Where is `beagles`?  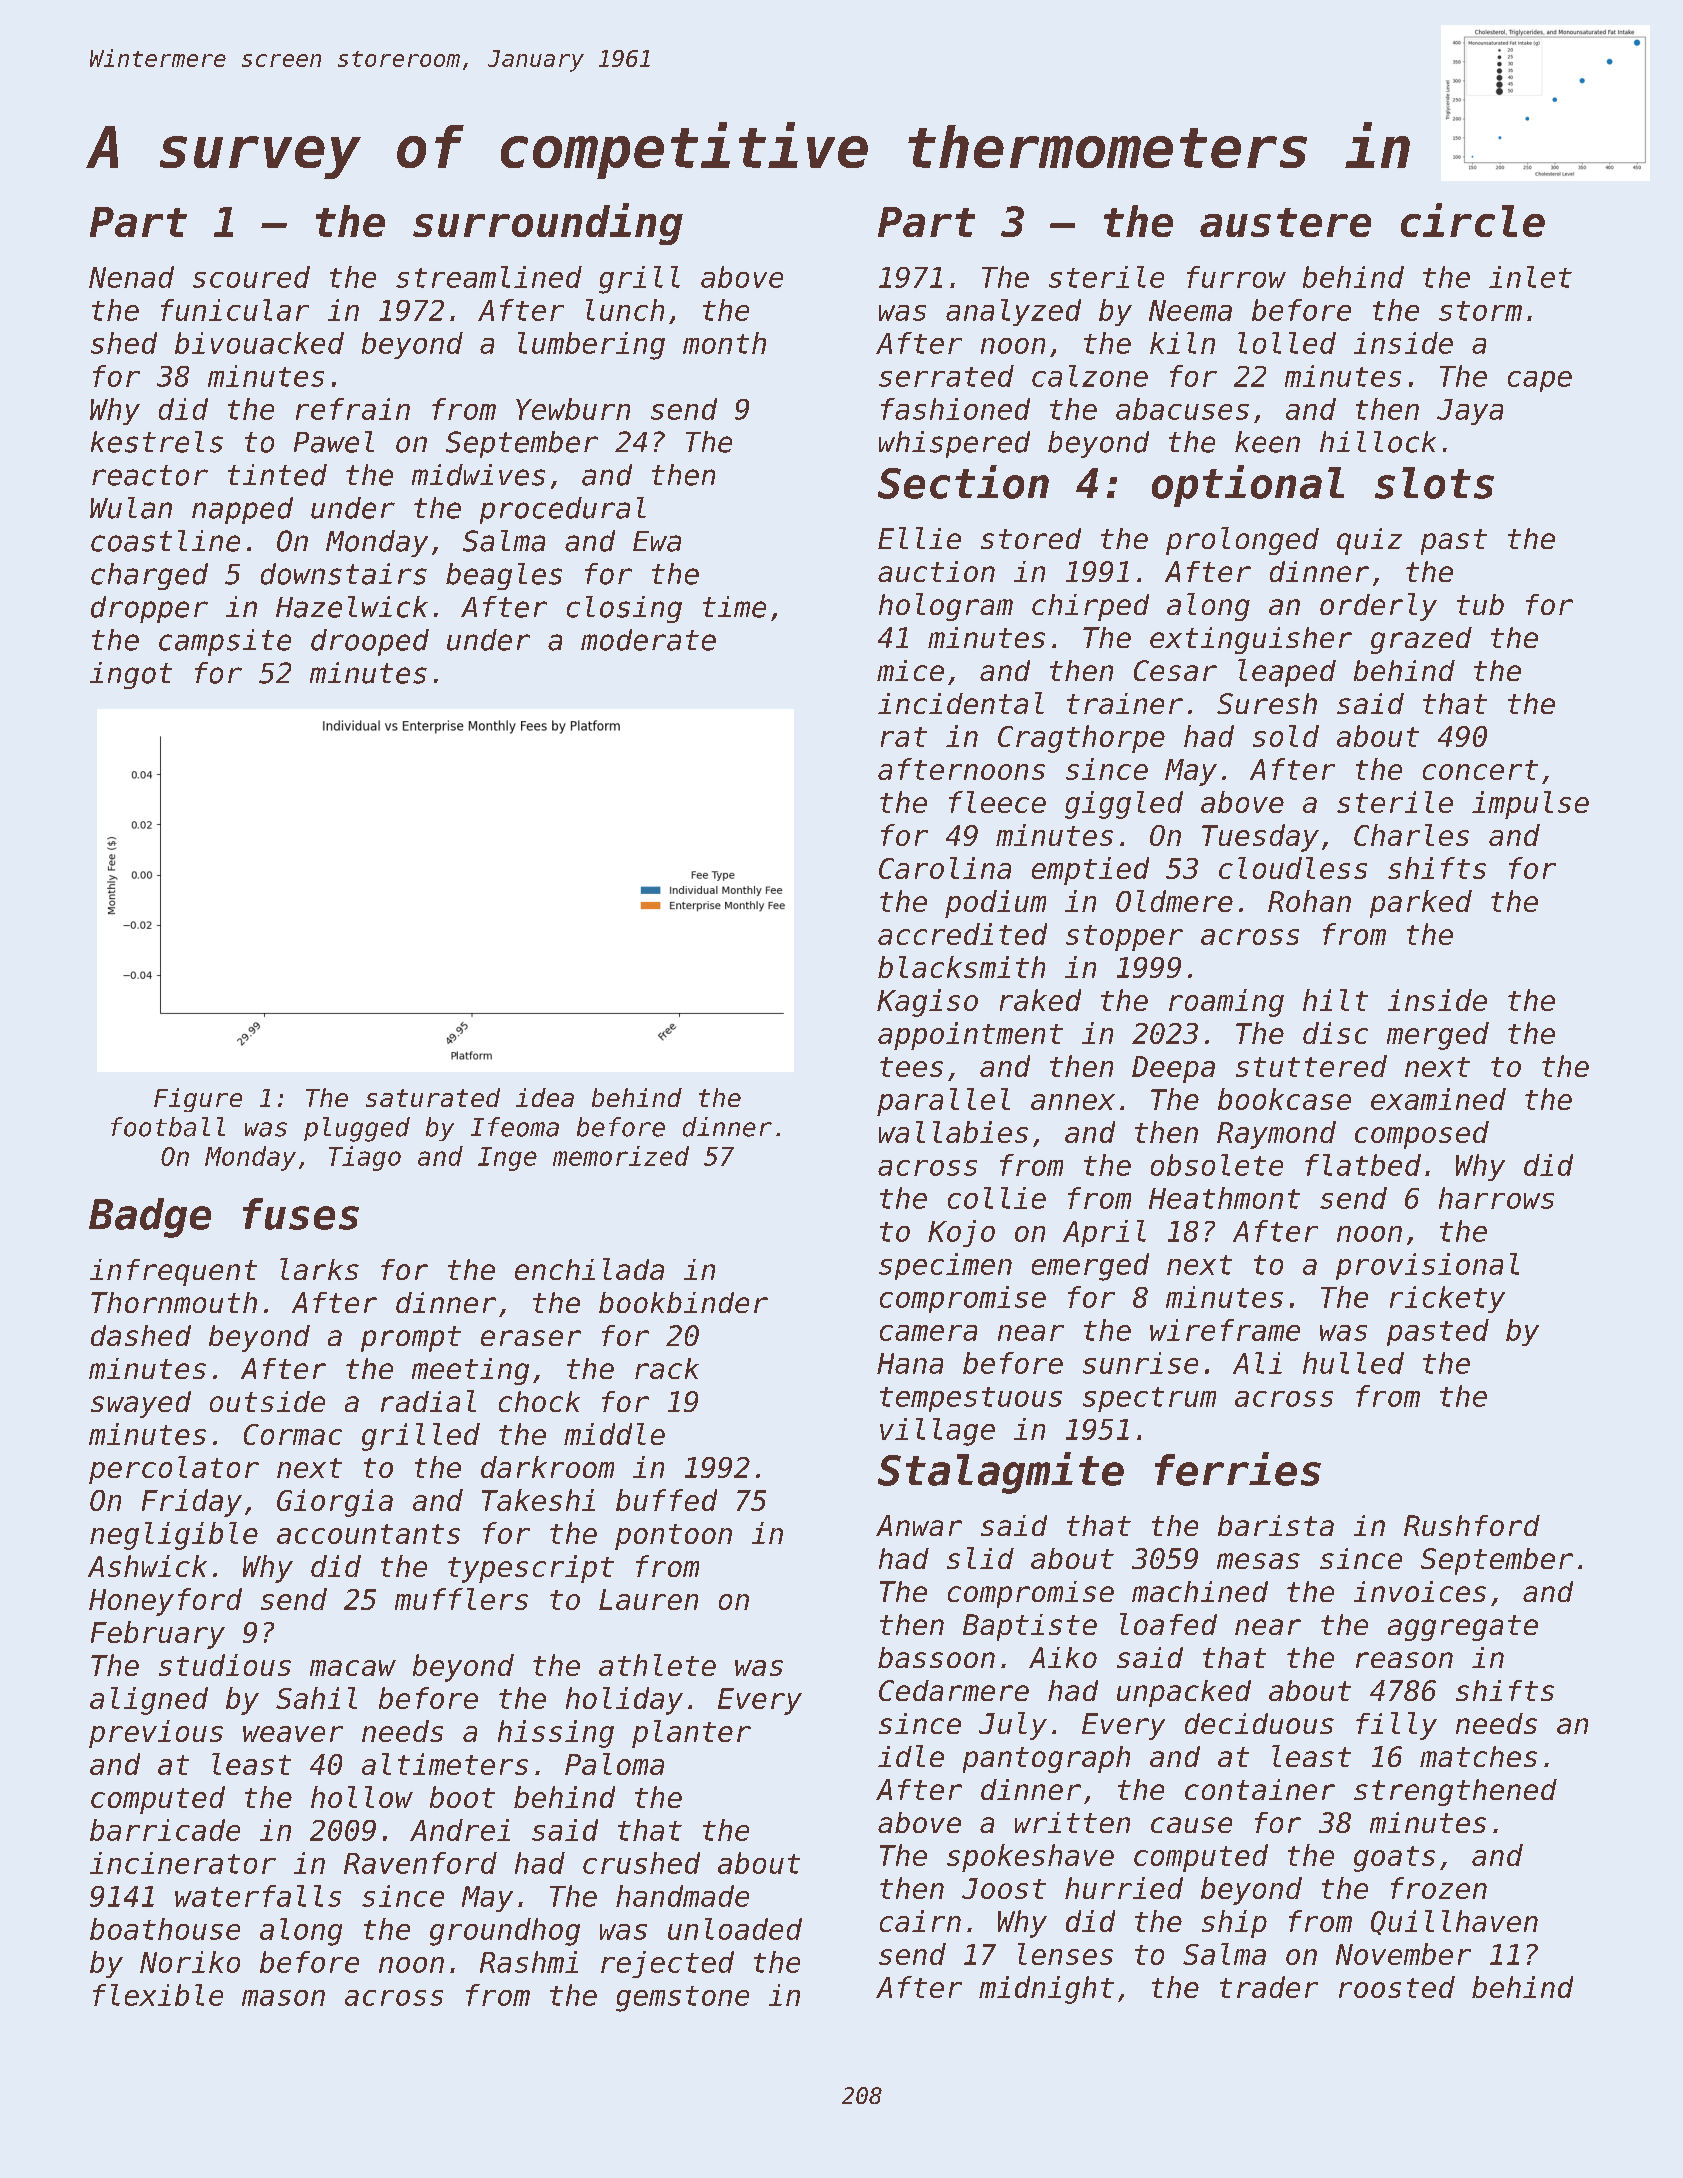
beagles is located at coordinates (504, 576).
